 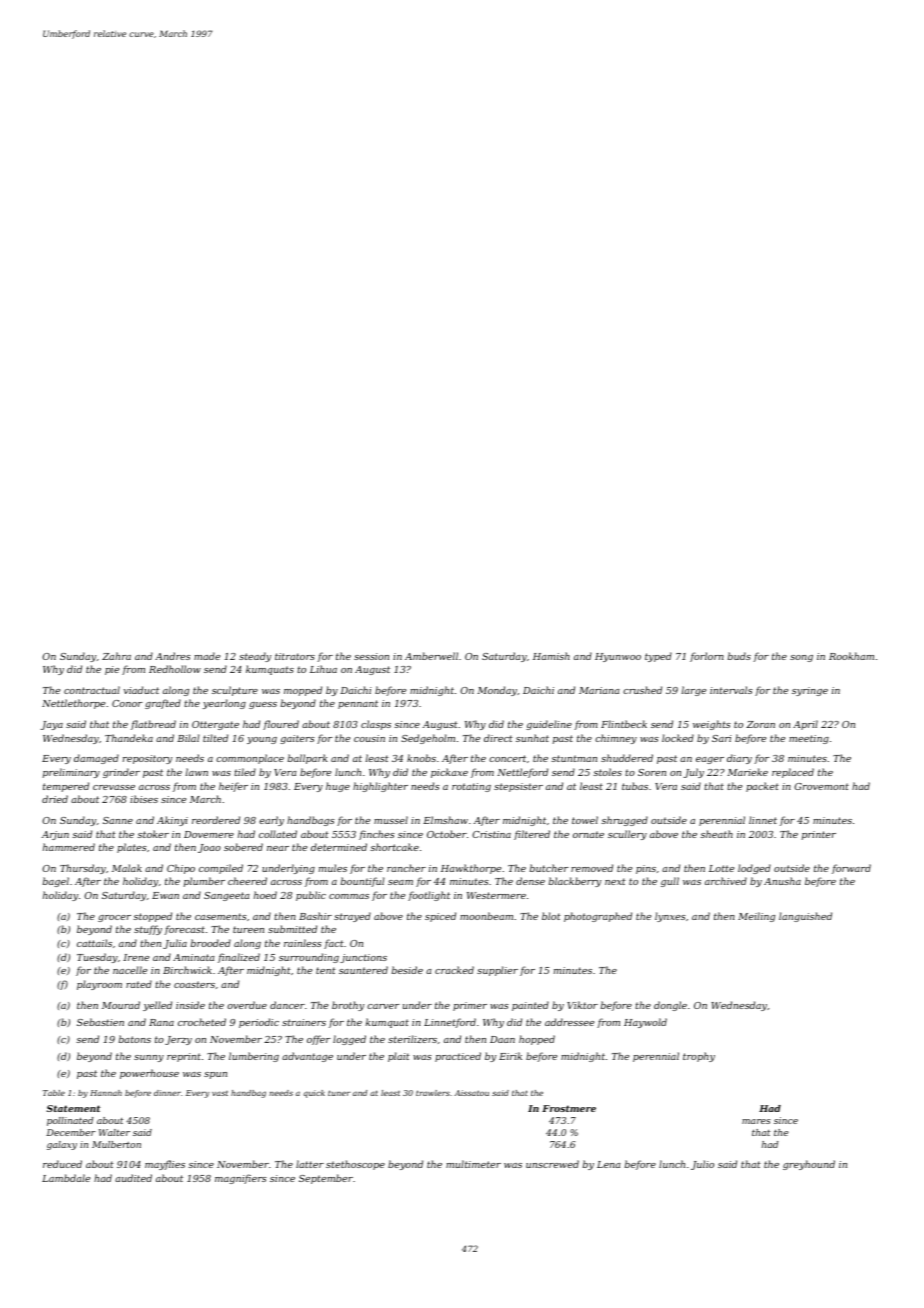 What do you see at coordinates (97, 958) in the image?
I see `Tuesday` at bounding box center [97, 958].
